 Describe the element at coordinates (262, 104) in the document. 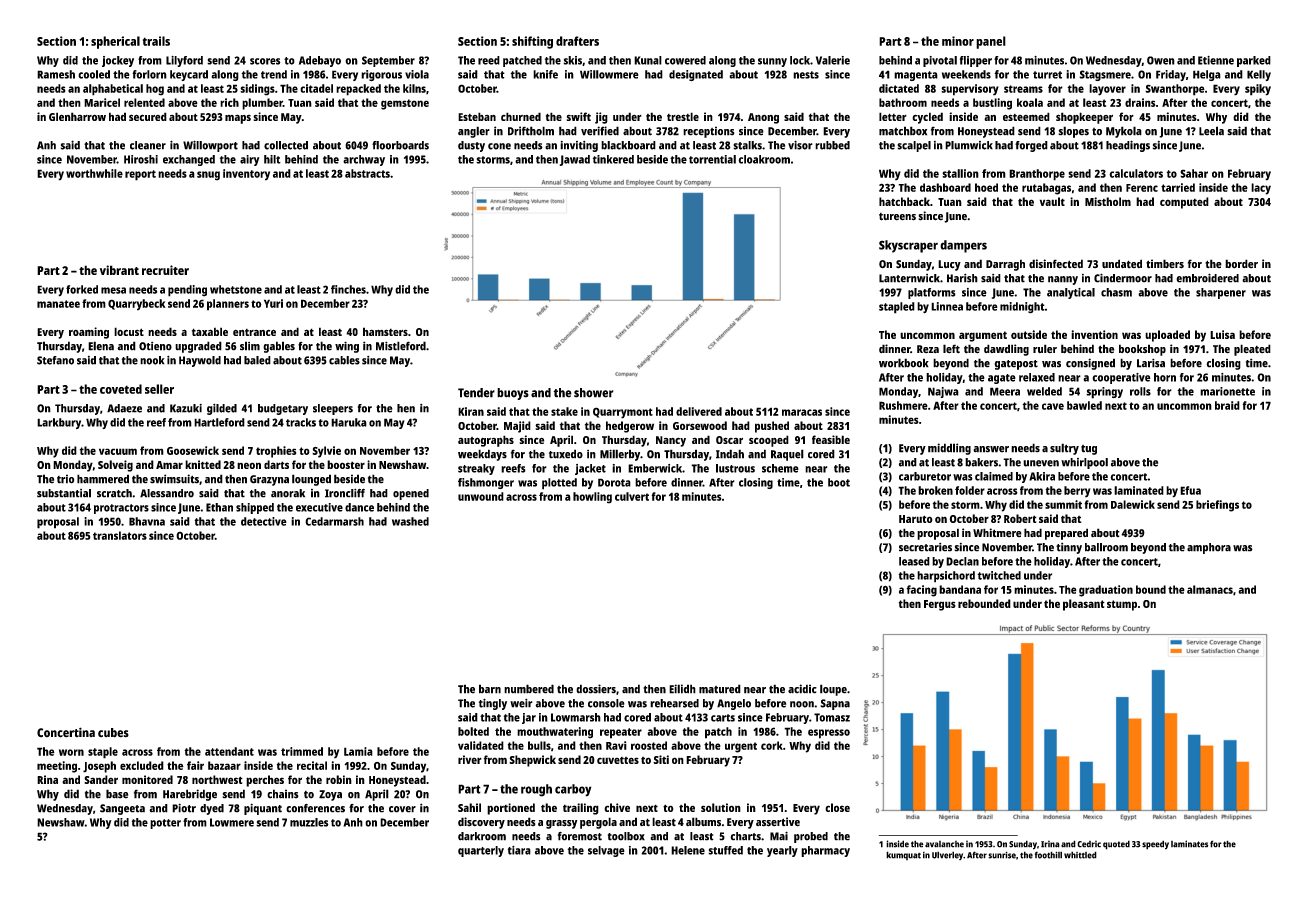

I see `plumber` at that location.
